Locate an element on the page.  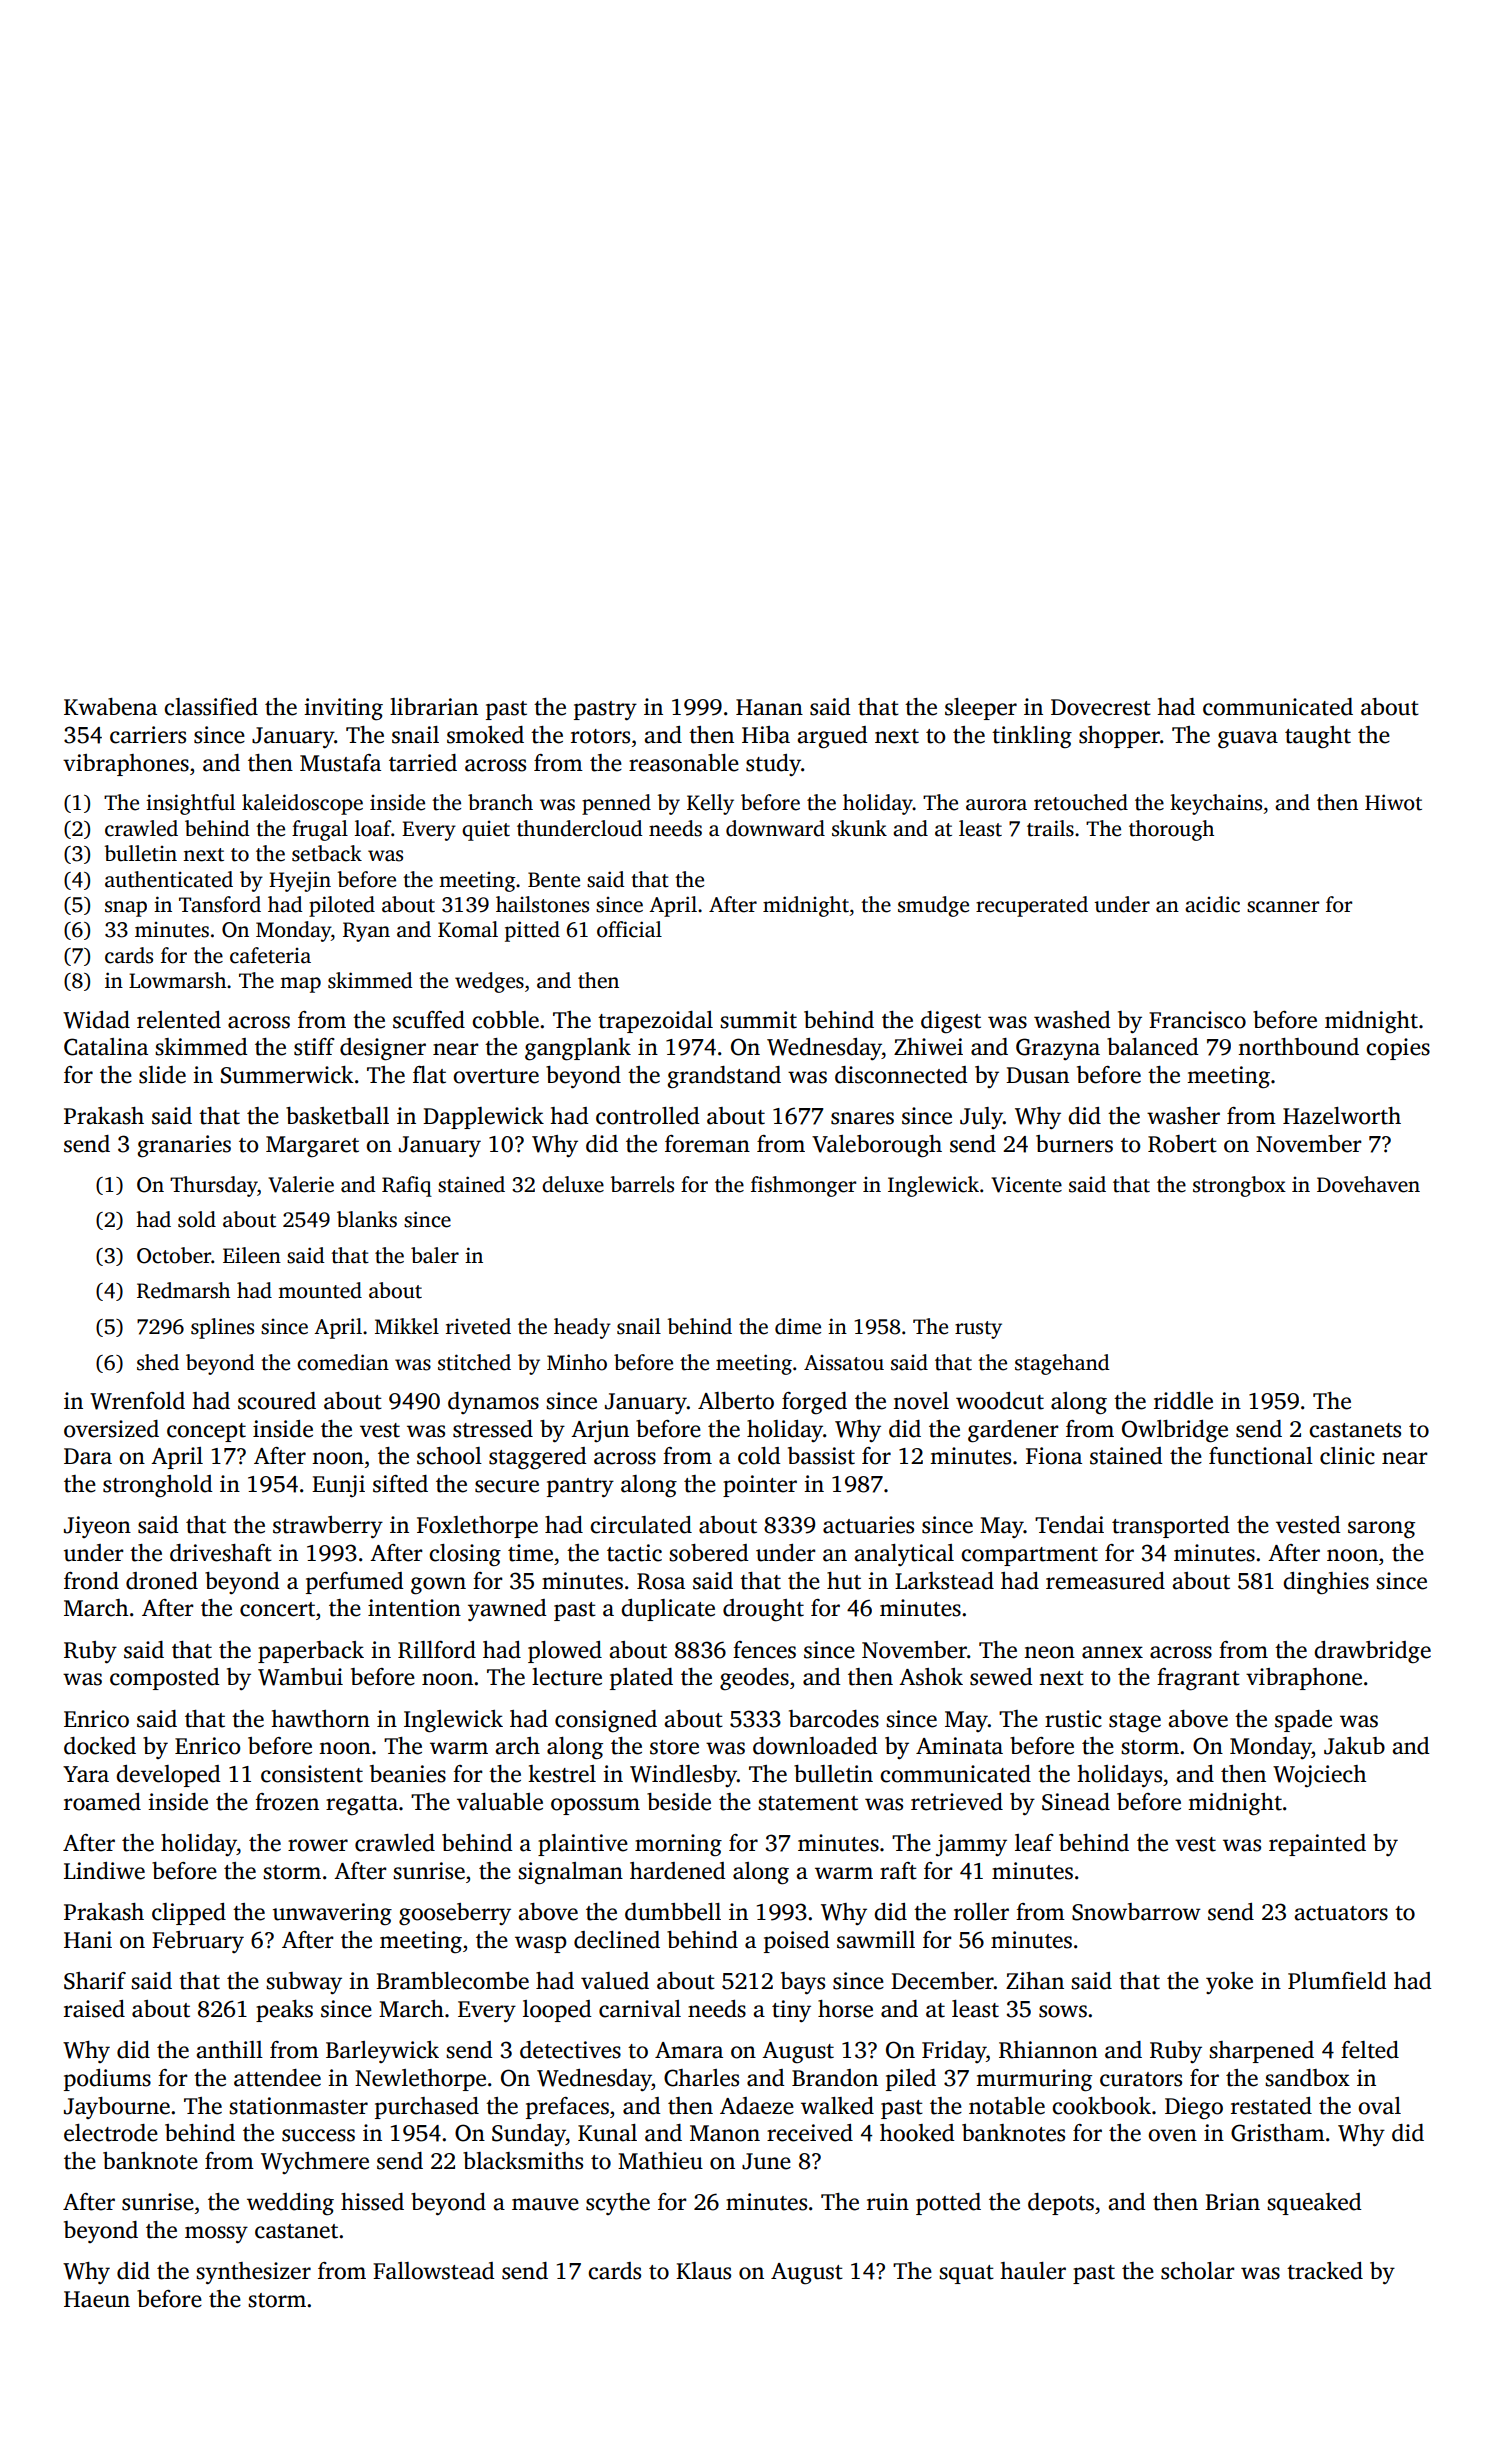
taught is located at coordinates (1318, 737).
